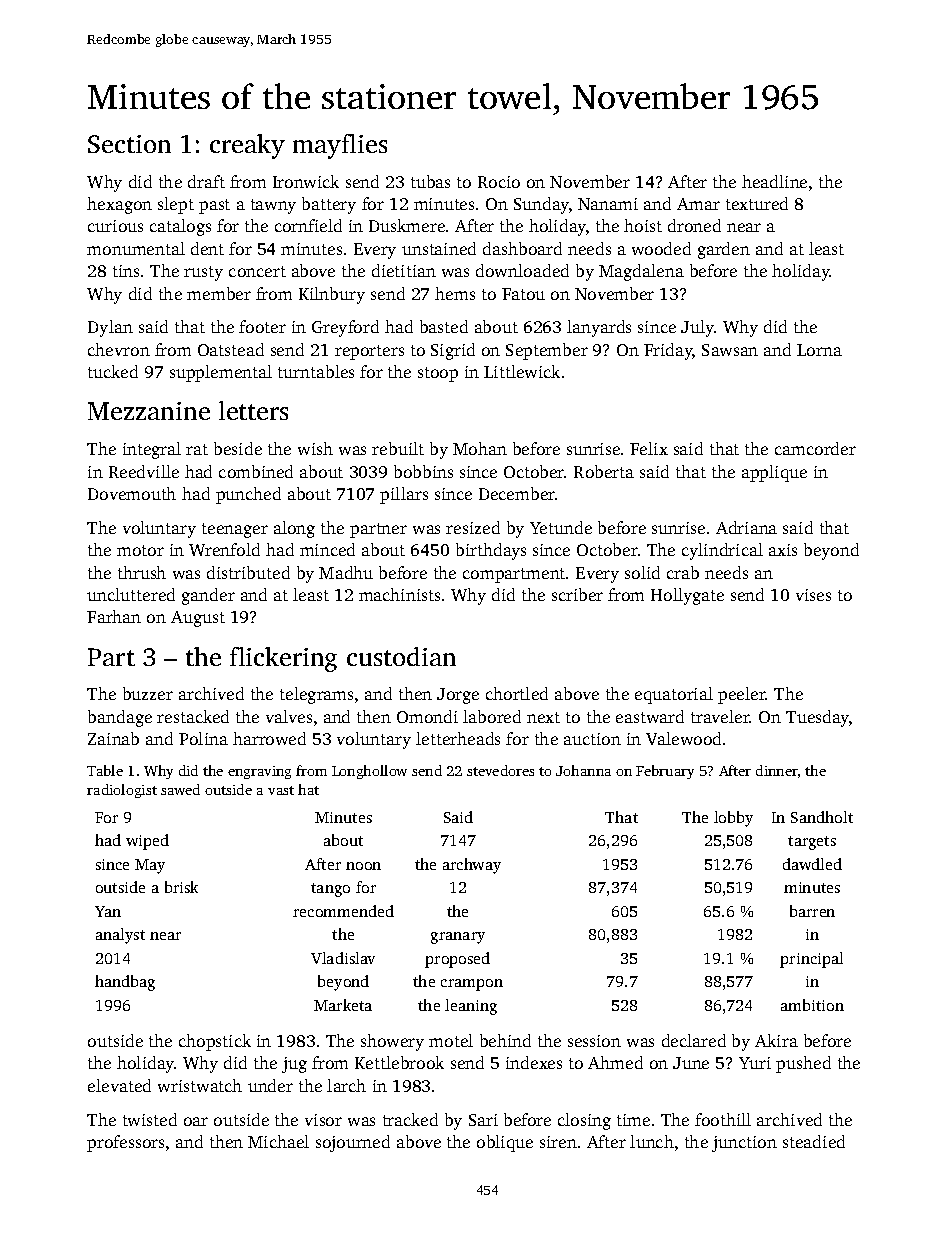  What do you see at coordinates (193, 716) in the screenshot?
I see `restacked` at bounding box center [193, 716].
